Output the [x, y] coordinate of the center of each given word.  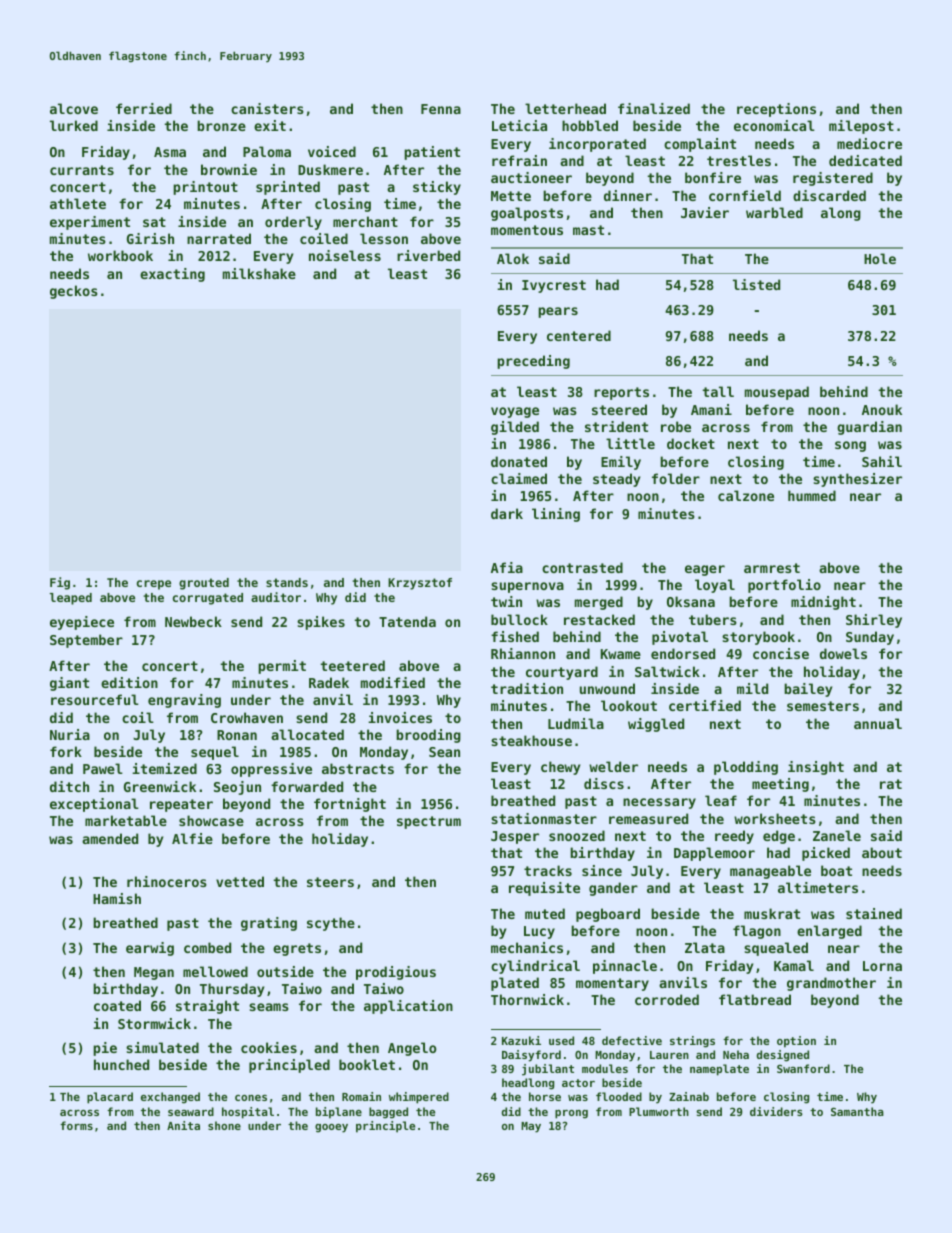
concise [781, 653]
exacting [172, 275]
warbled [774, 212]
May [531, 1127]
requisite [544, 889]
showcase [211, 820]
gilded [515, 428]
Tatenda [407, 621]
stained [874, 913]
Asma [170, 152]
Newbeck [193, 621]
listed [756, 284]
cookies [269, 1047]
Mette [511, 196]
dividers [776, 1111]
